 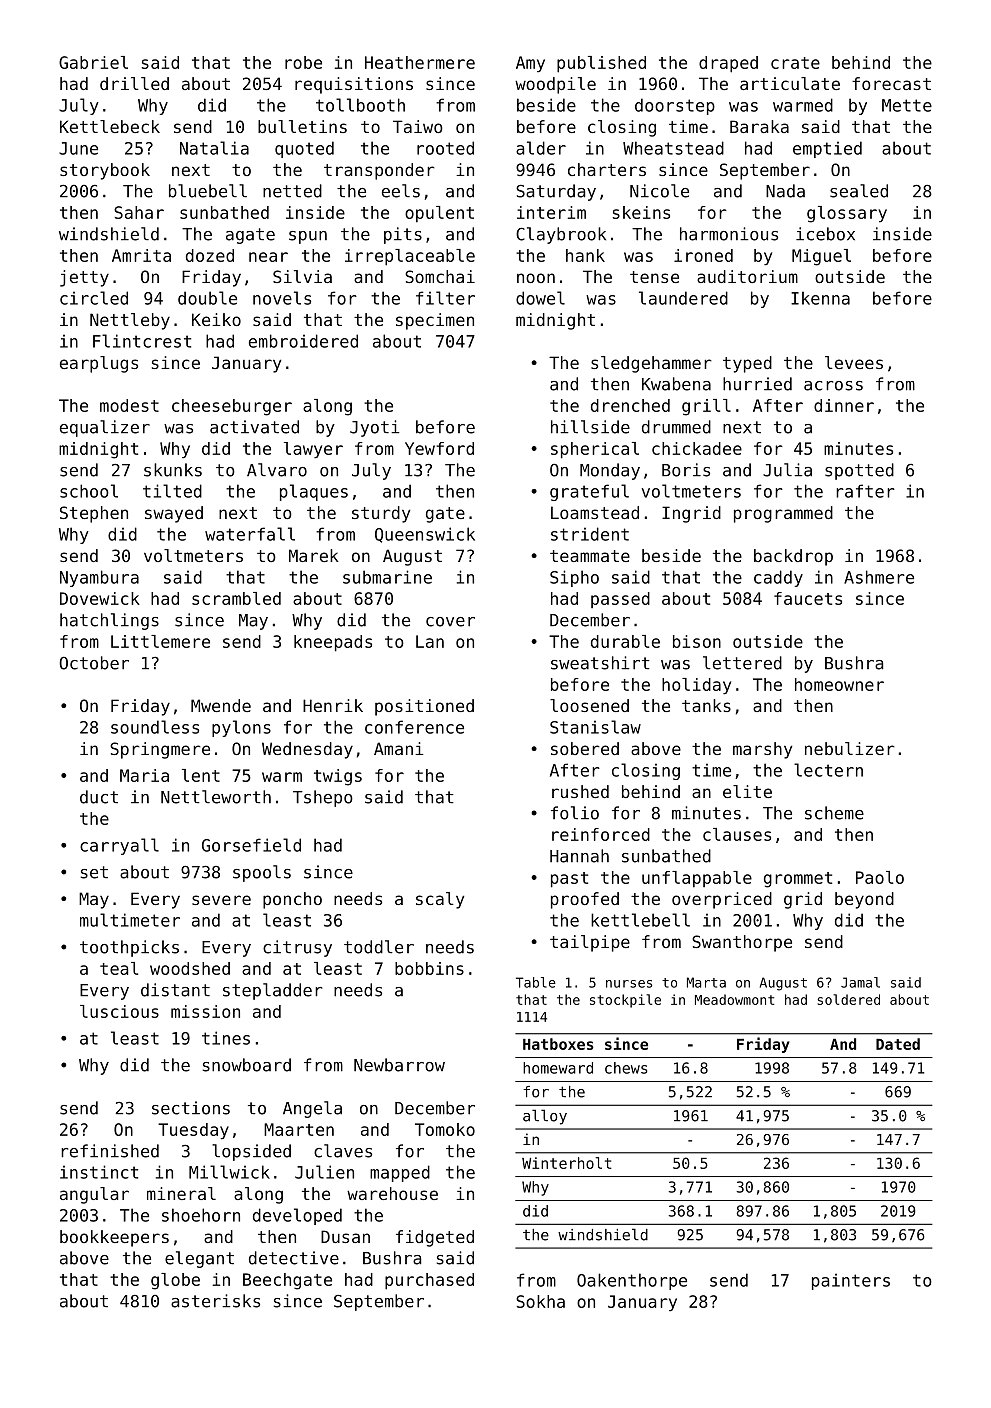 What do you see at coordinates (119, 1011) in the screenshot?
I see `luscious` at bounding box center [119, 1011].
